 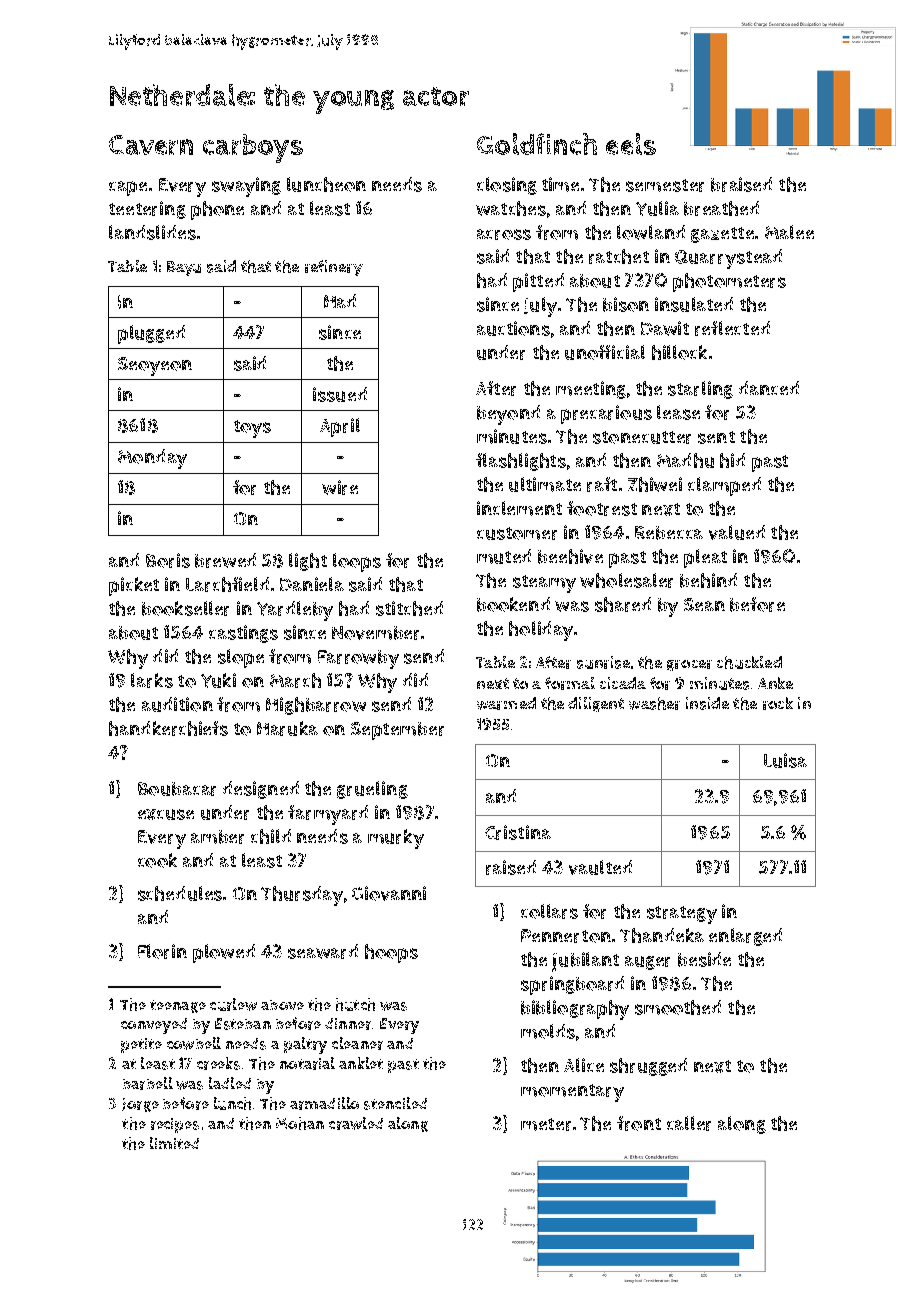 What do you see at coordinates (252, 429) in the screenshot?
I see `toys` at bounding box center [252, 429].
